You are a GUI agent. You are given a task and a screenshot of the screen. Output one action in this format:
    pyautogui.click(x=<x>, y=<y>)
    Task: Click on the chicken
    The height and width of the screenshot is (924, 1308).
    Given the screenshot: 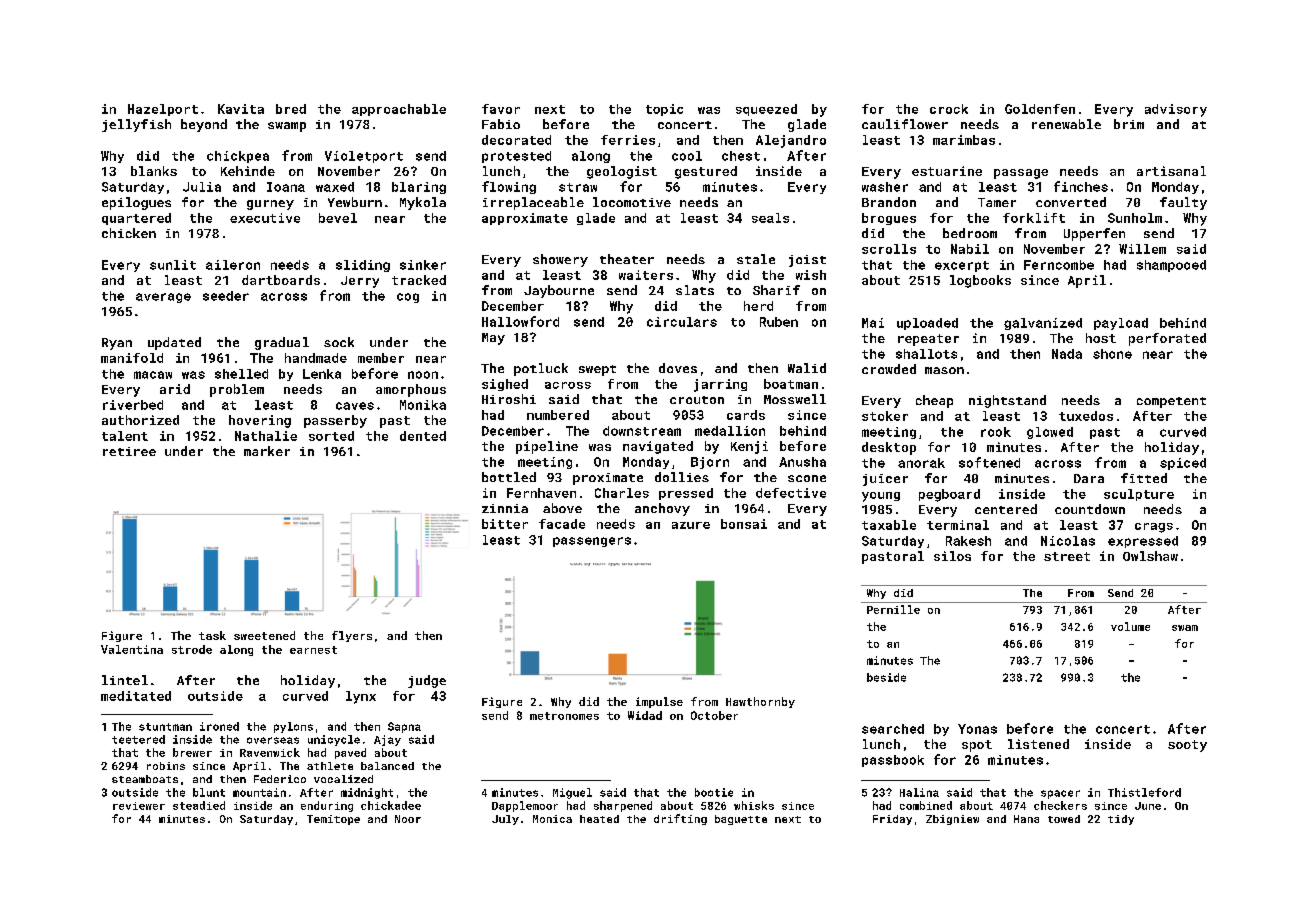 What is the action you would take?
    pyautogui.click(x=129, y=233)
